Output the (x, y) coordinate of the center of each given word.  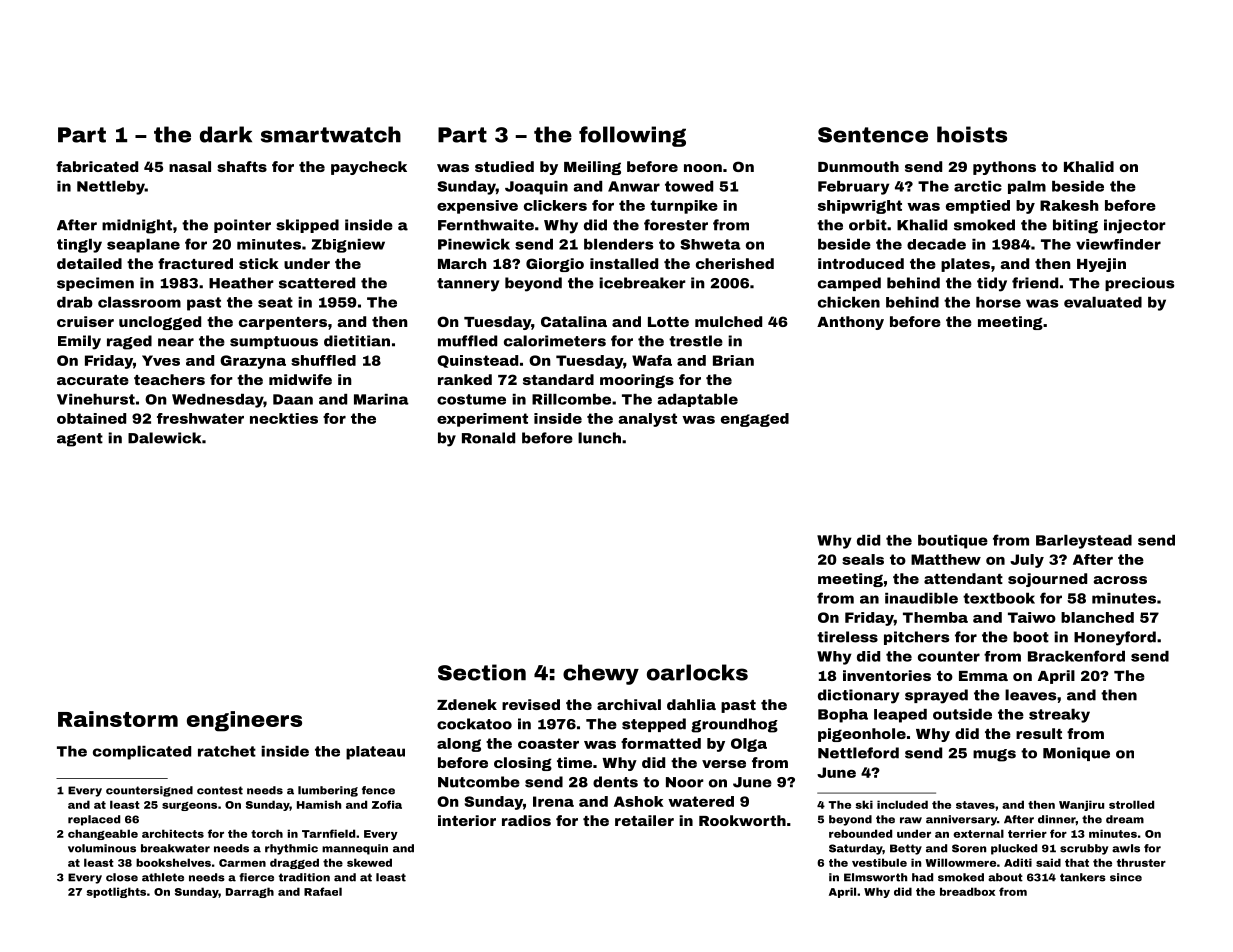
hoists (972, 134)
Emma (983, 676)
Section (482, 672)
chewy (601, 674)
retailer (644, 820)
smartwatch (331, 134)
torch (267, 833)
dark (226, 134)
